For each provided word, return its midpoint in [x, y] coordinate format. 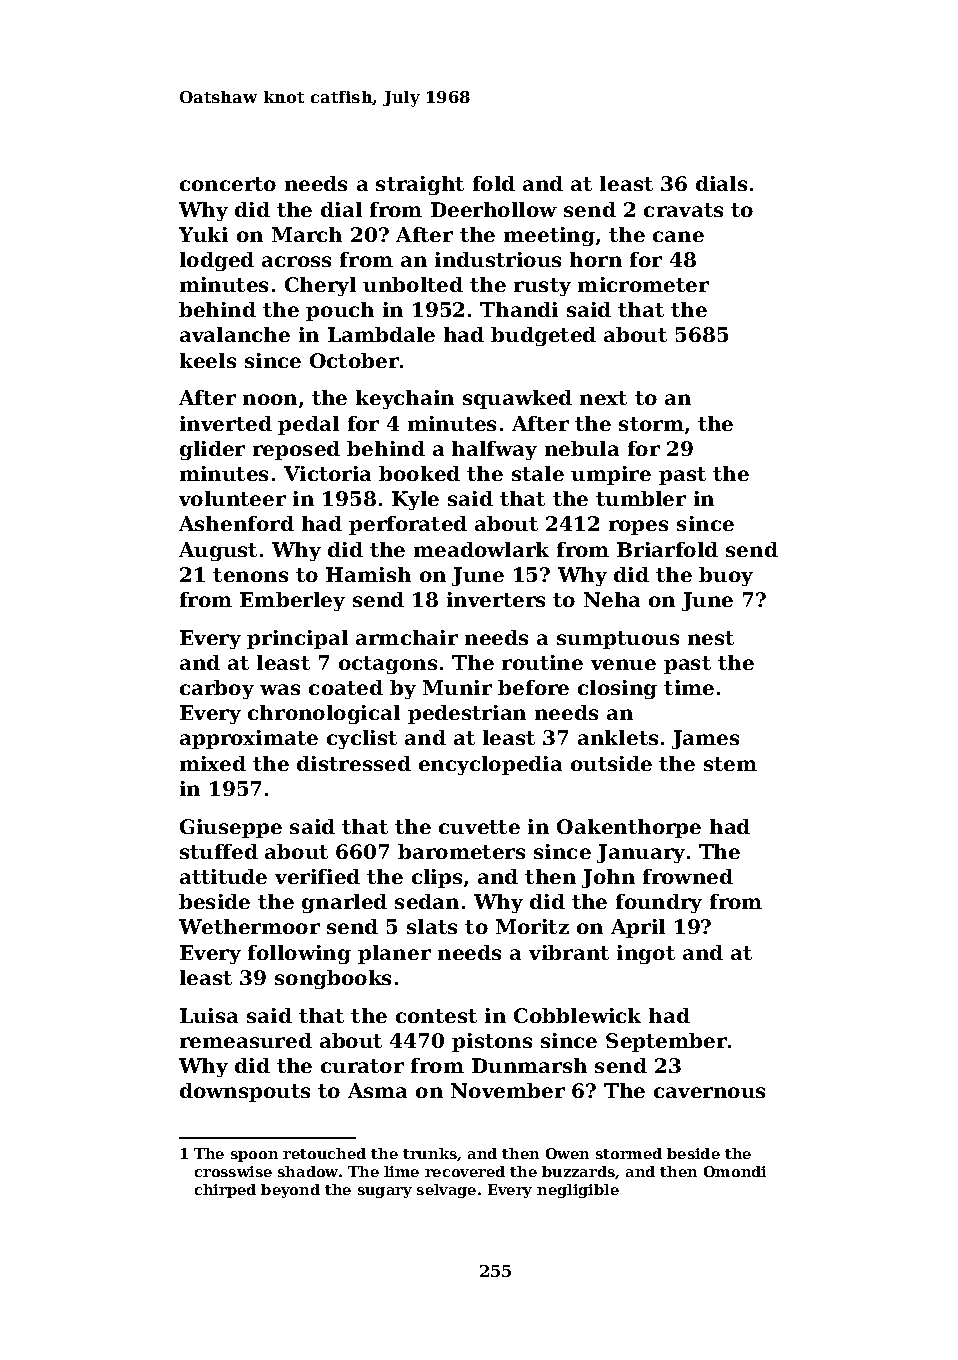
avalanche [235, 334]
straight [420, 185]
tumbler [641, 498]
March [307, 234]
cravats [683, 210]
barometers [461, 851]
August [218, 551]
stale [538, 473]
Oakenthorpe [629, 828]
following [299, 954]
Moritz [532, 926]
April [638, 928]
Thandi [519, 309]
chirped [225, 1191]
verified [317, 876]
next [603, 398]
